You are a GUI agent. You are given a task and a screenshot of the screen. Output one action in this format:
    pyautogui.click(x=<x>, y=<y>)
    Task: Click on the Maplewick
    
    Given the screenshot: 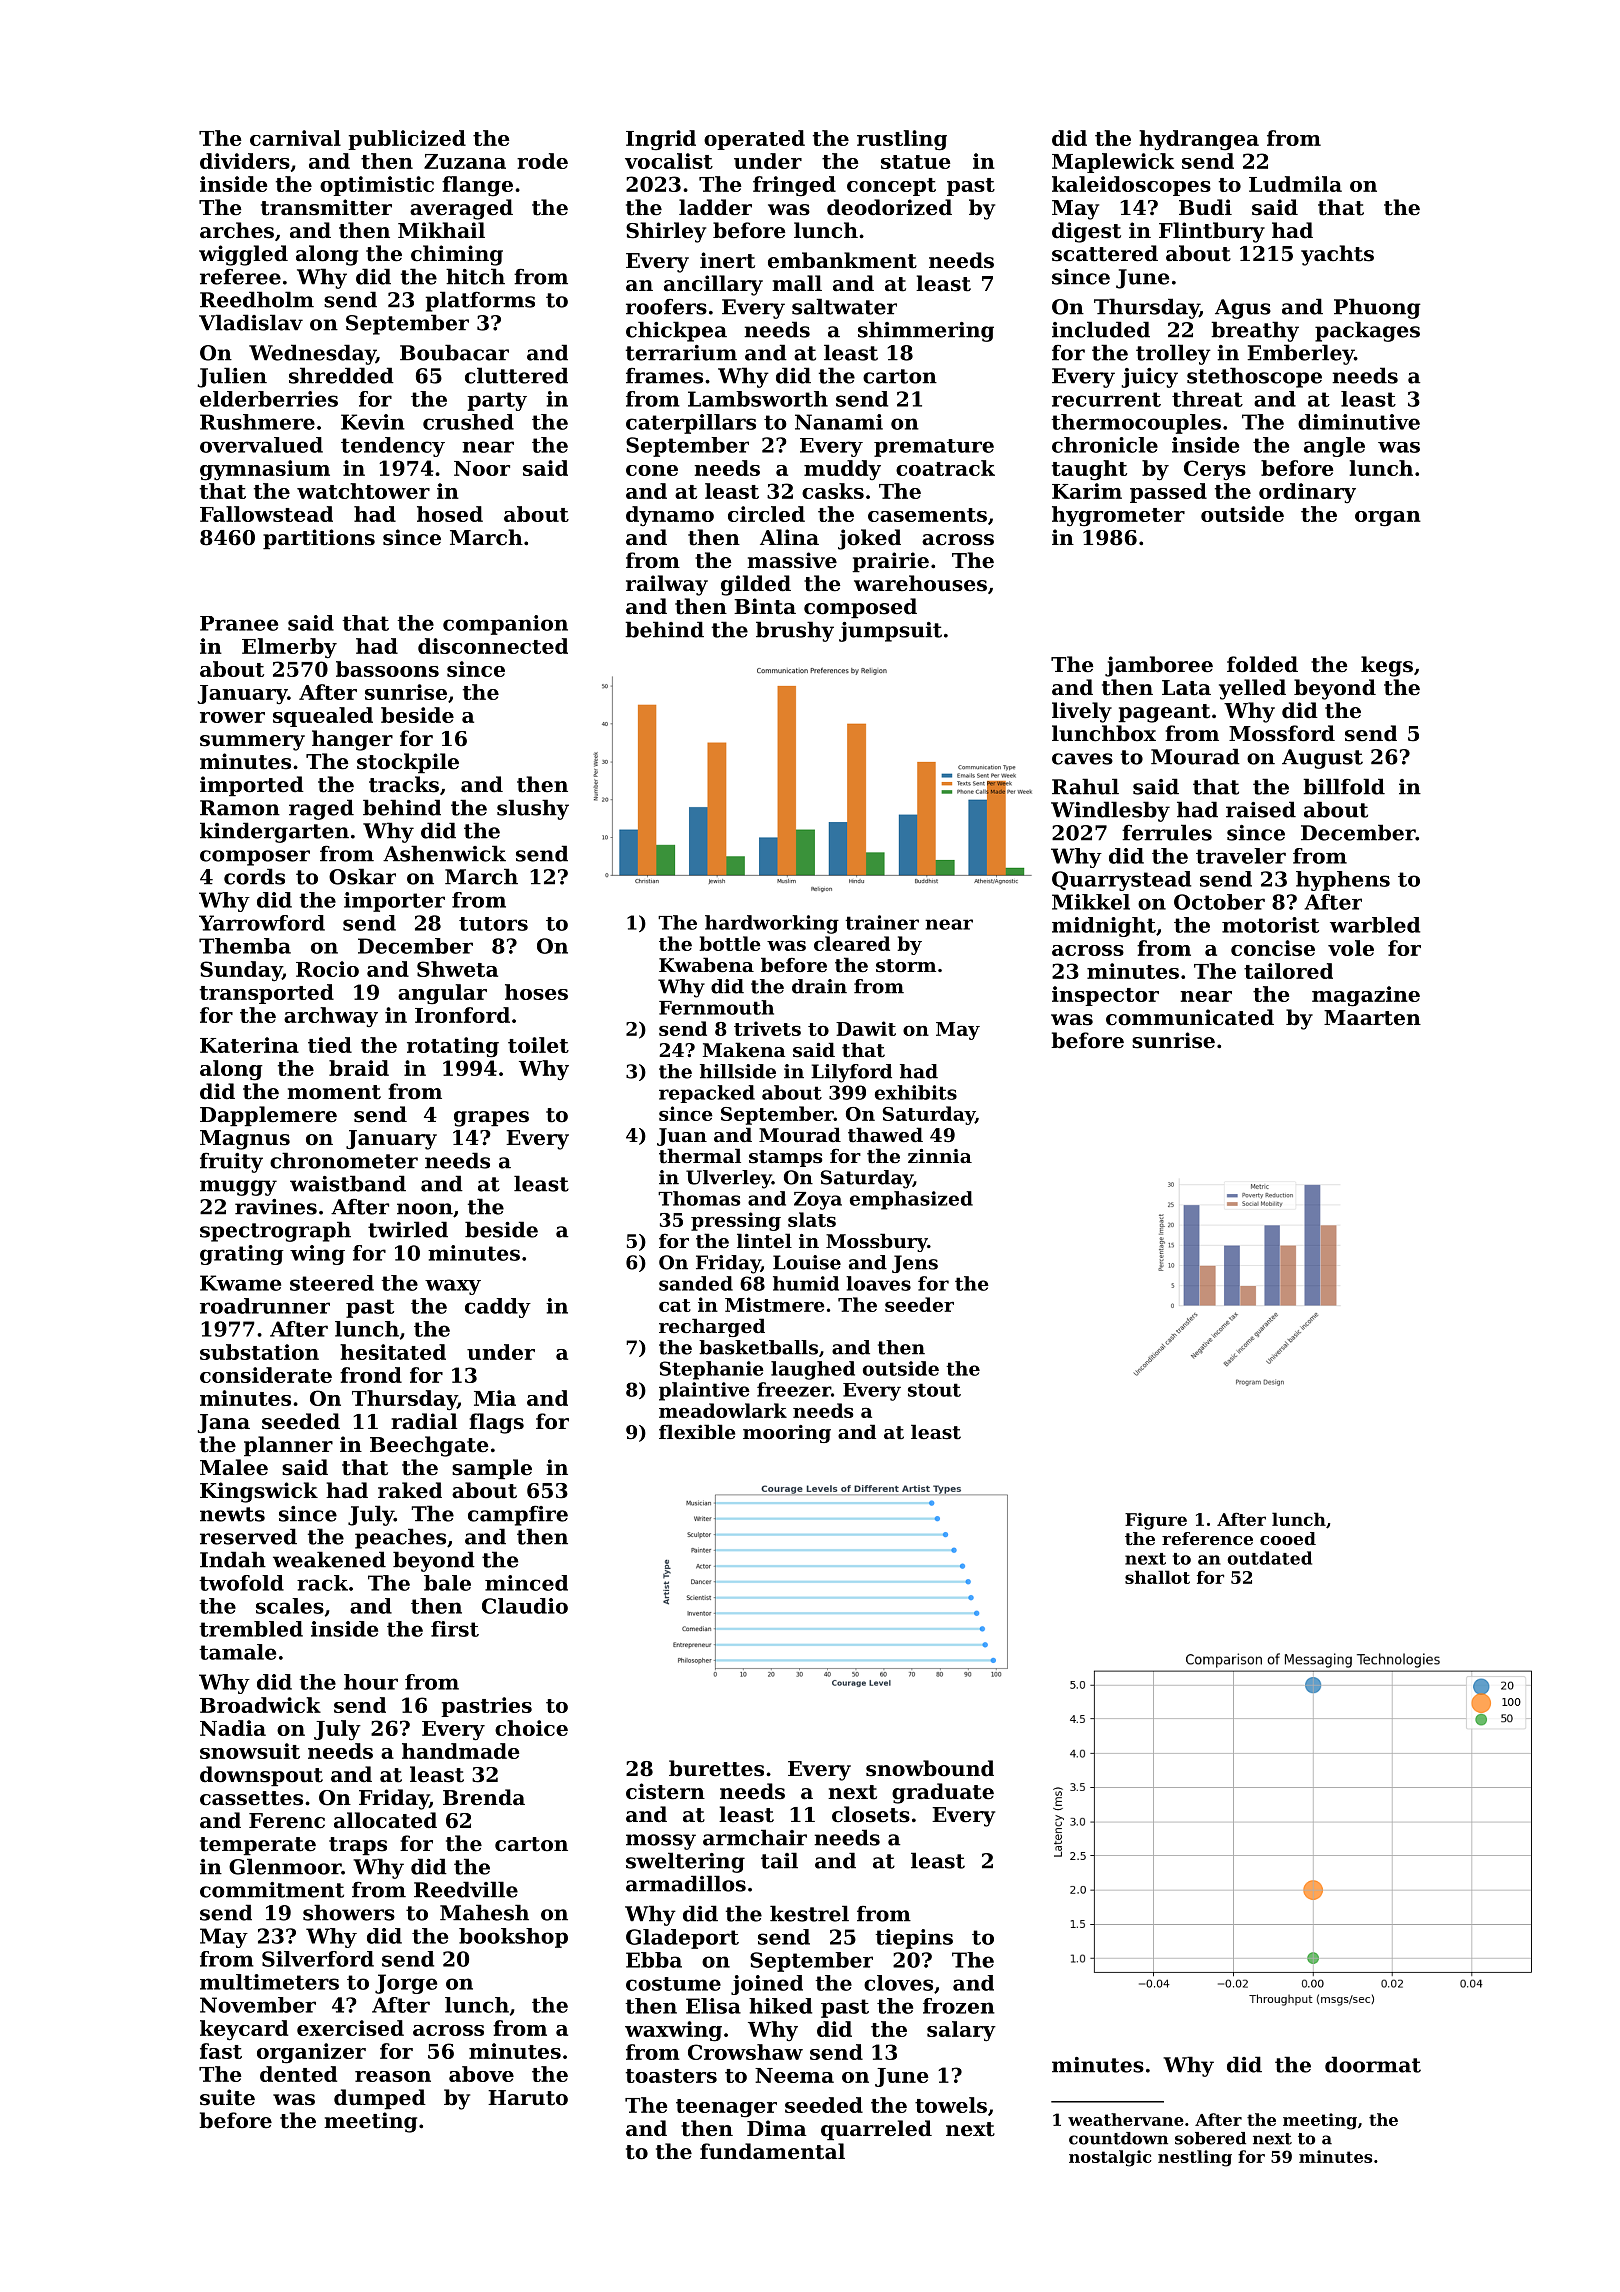 What is the action you would take?
    pyautogui.click(x=1113, y=163)
